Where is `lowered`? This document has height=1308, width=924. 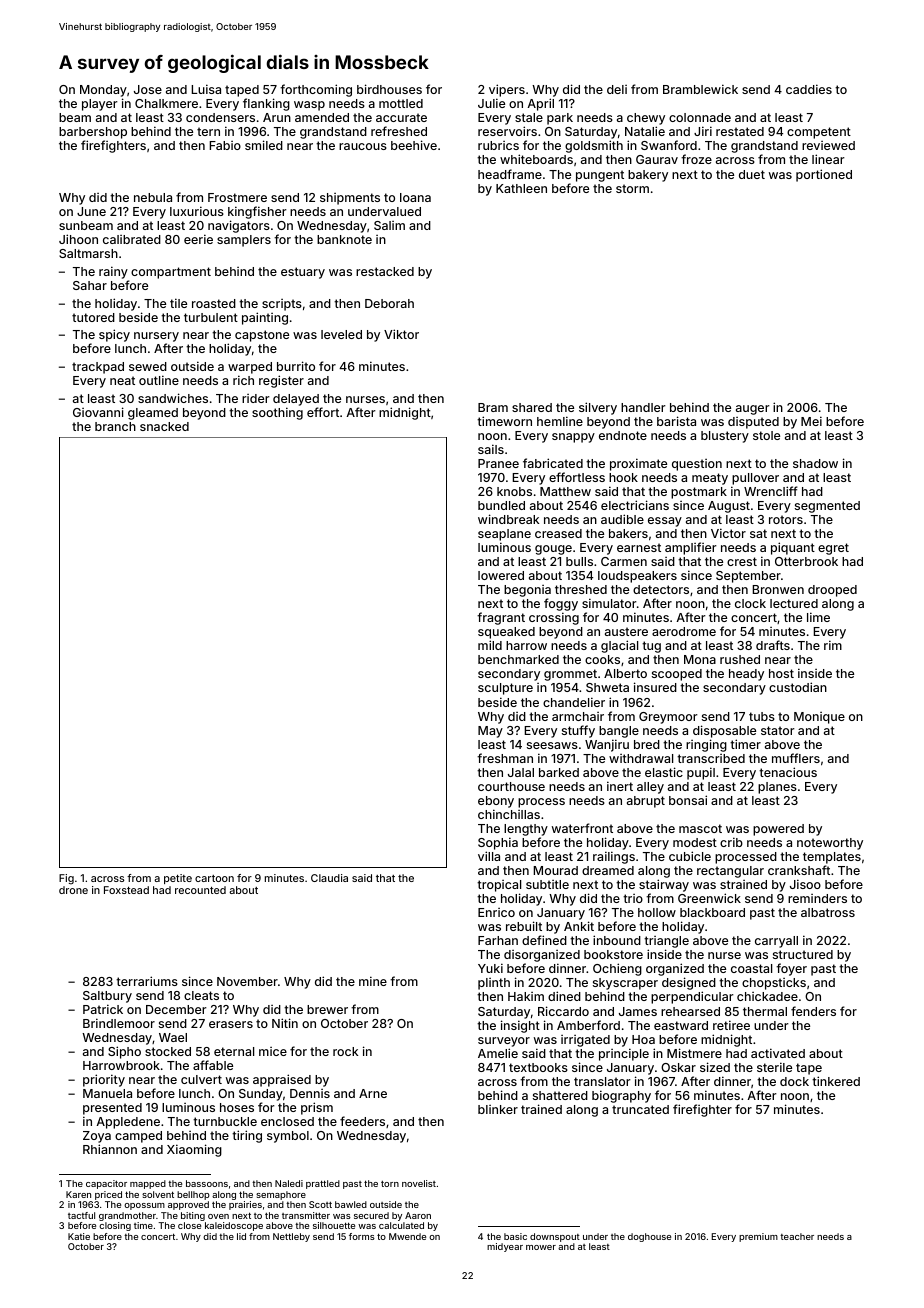
lowered is located at coordinates (501, 575).
